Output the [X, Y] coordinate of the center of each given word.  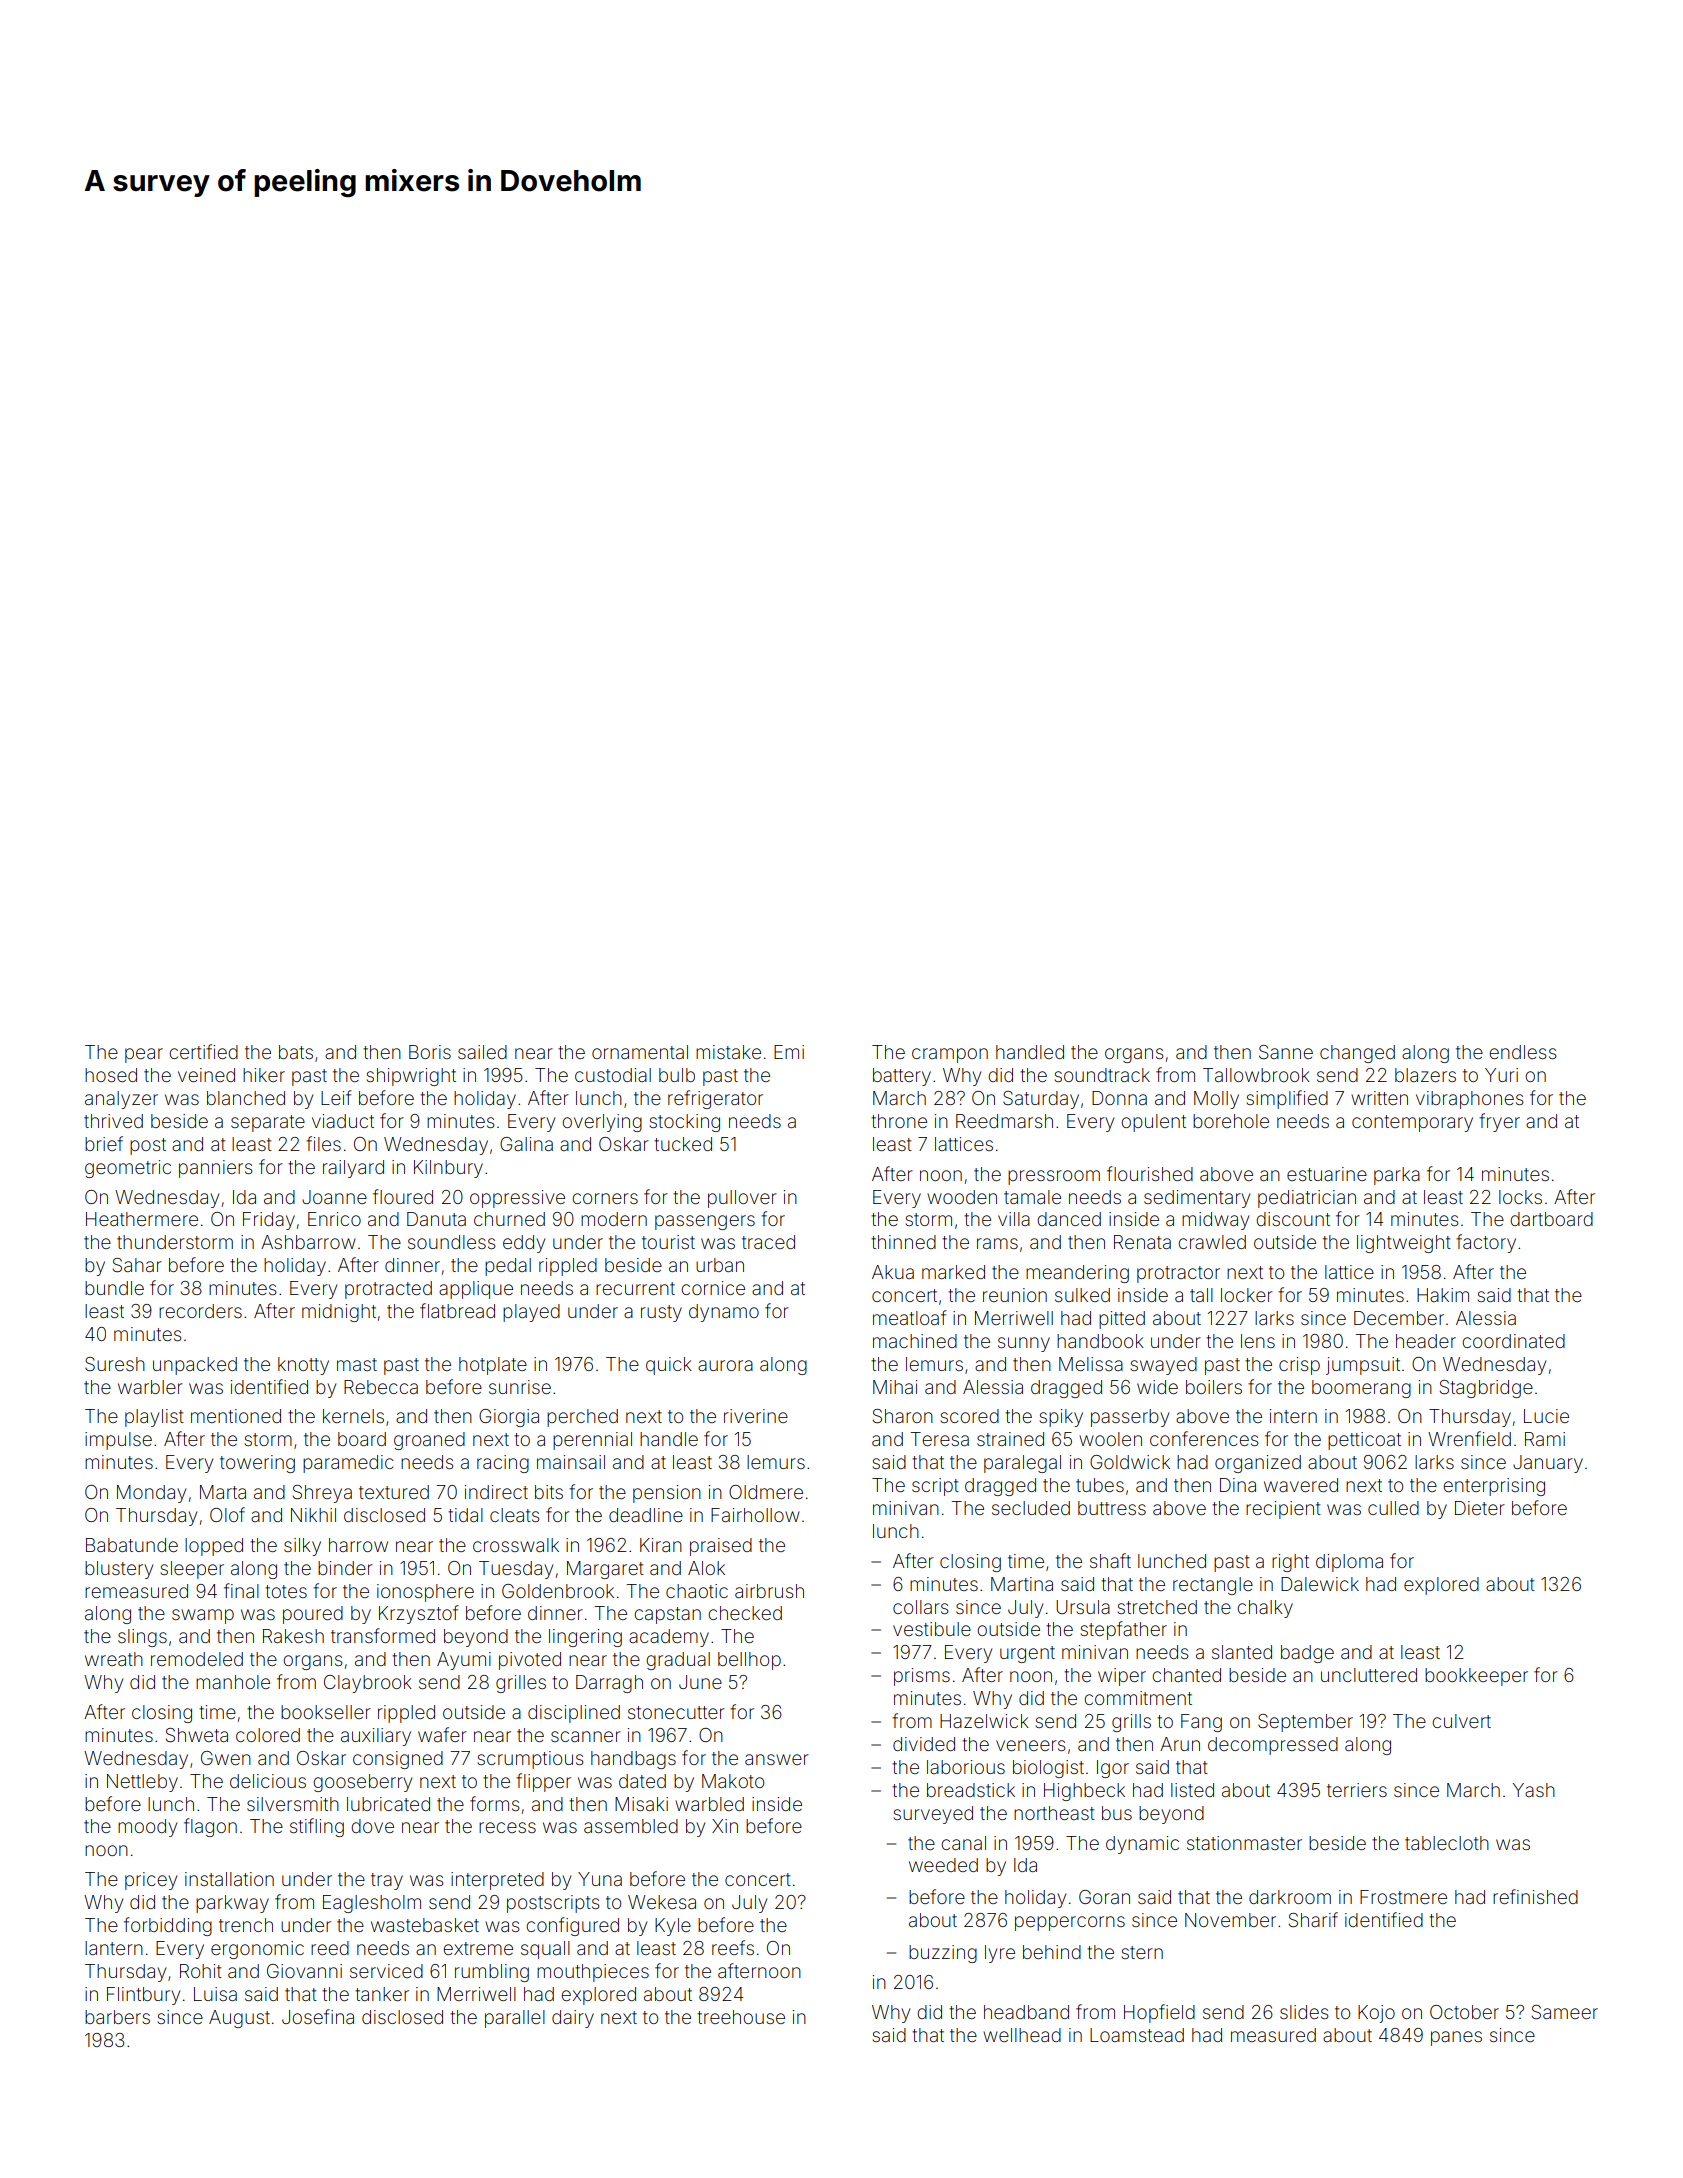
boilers [1214, 1387]
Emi [789, 1052]
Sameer [1565, 2012]
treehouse [741, 2017]
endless [1523, 1052]
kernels [353, 1416]
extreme [478, 1948]
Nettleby [142, 1783]
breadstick [971, 1790]
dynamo [724, 1313]
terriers [1357, 1790]
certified [203, 1051]
